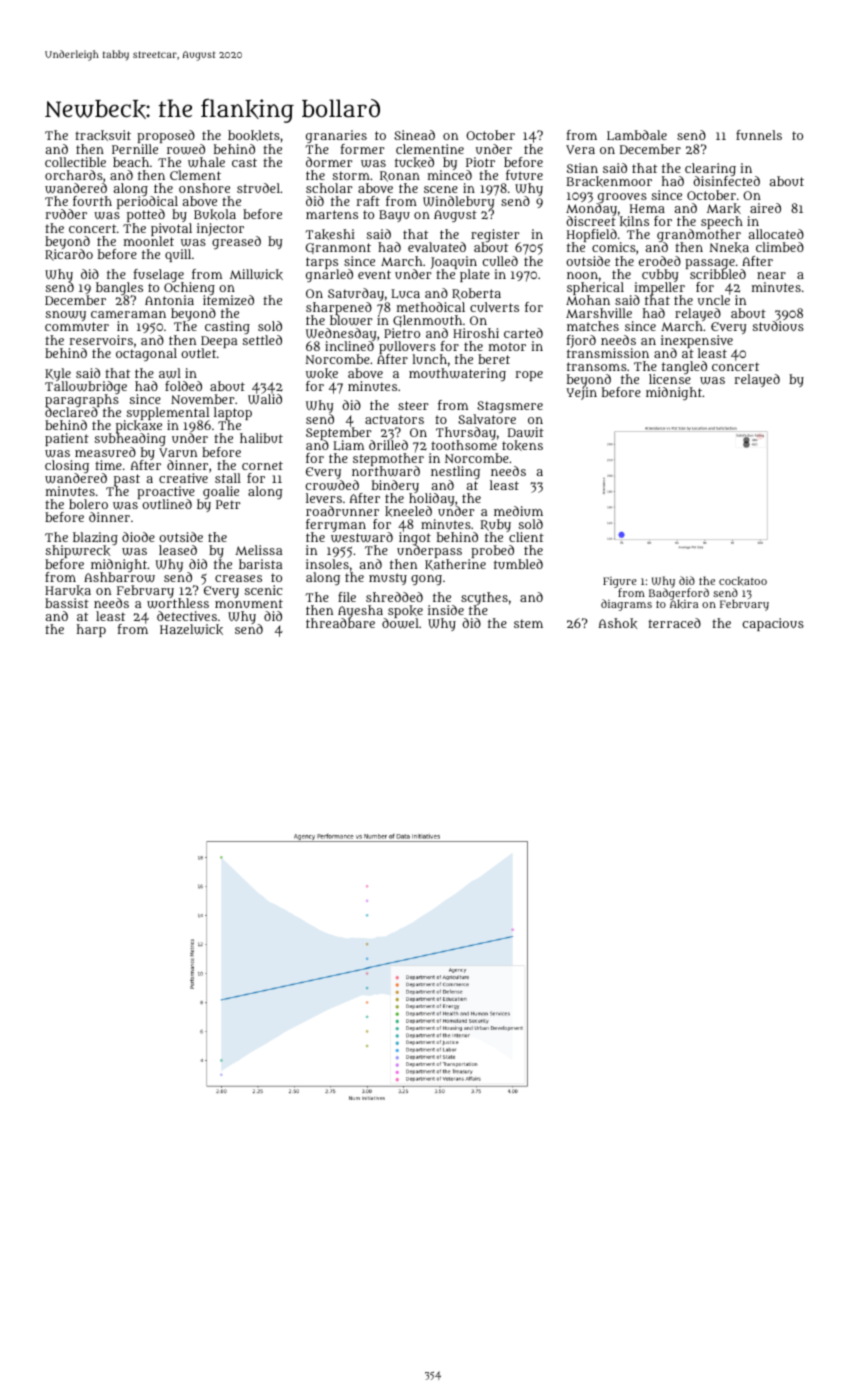  What do you see at coordinates (103, 135) in the image?
I see `tracksuit` at bounding box center [103, 135].
